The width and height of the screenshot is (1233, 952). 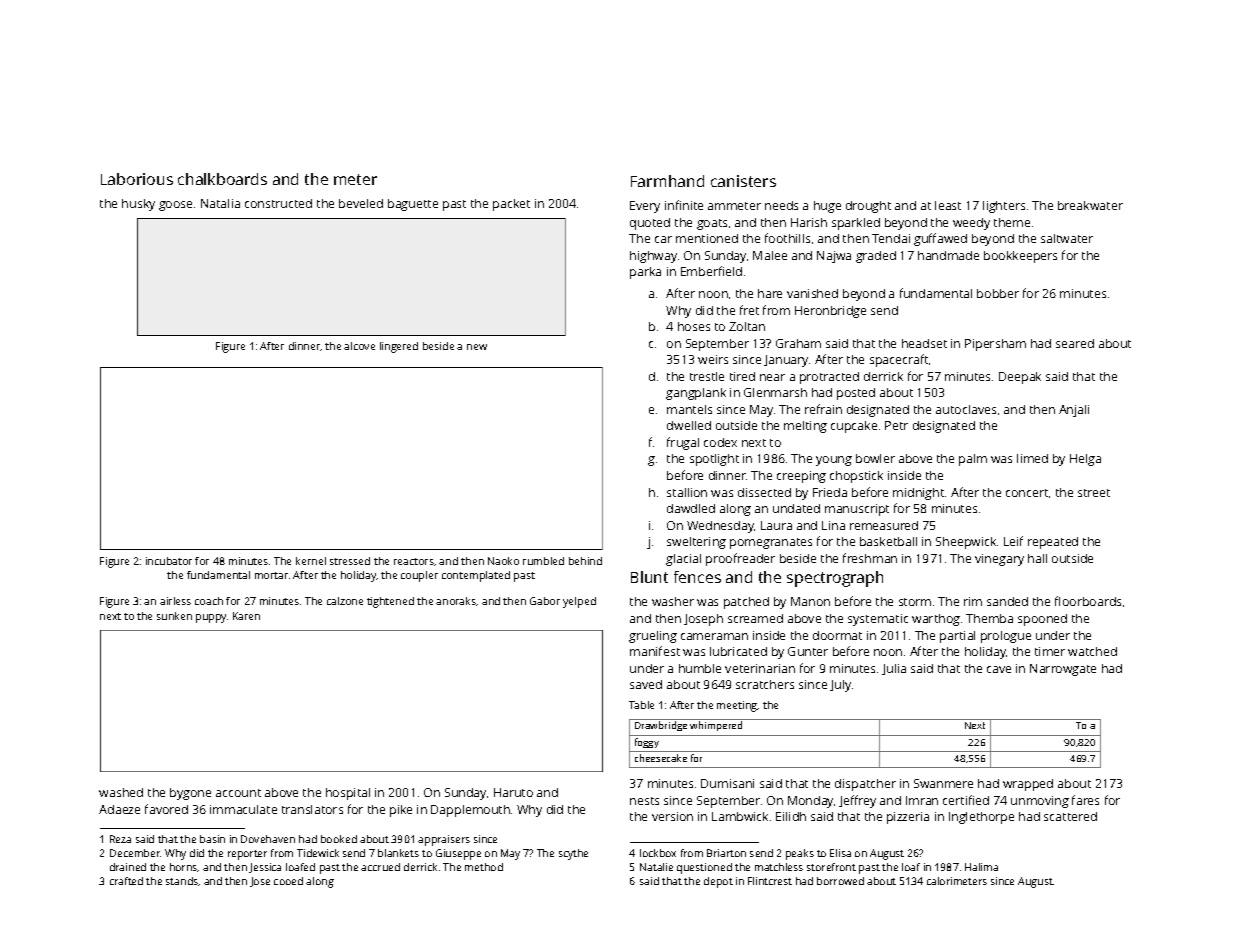 What do you see at coordinates (359, 346) in the screenshot?
I see `alcove` at bounding box center [359, 346].
